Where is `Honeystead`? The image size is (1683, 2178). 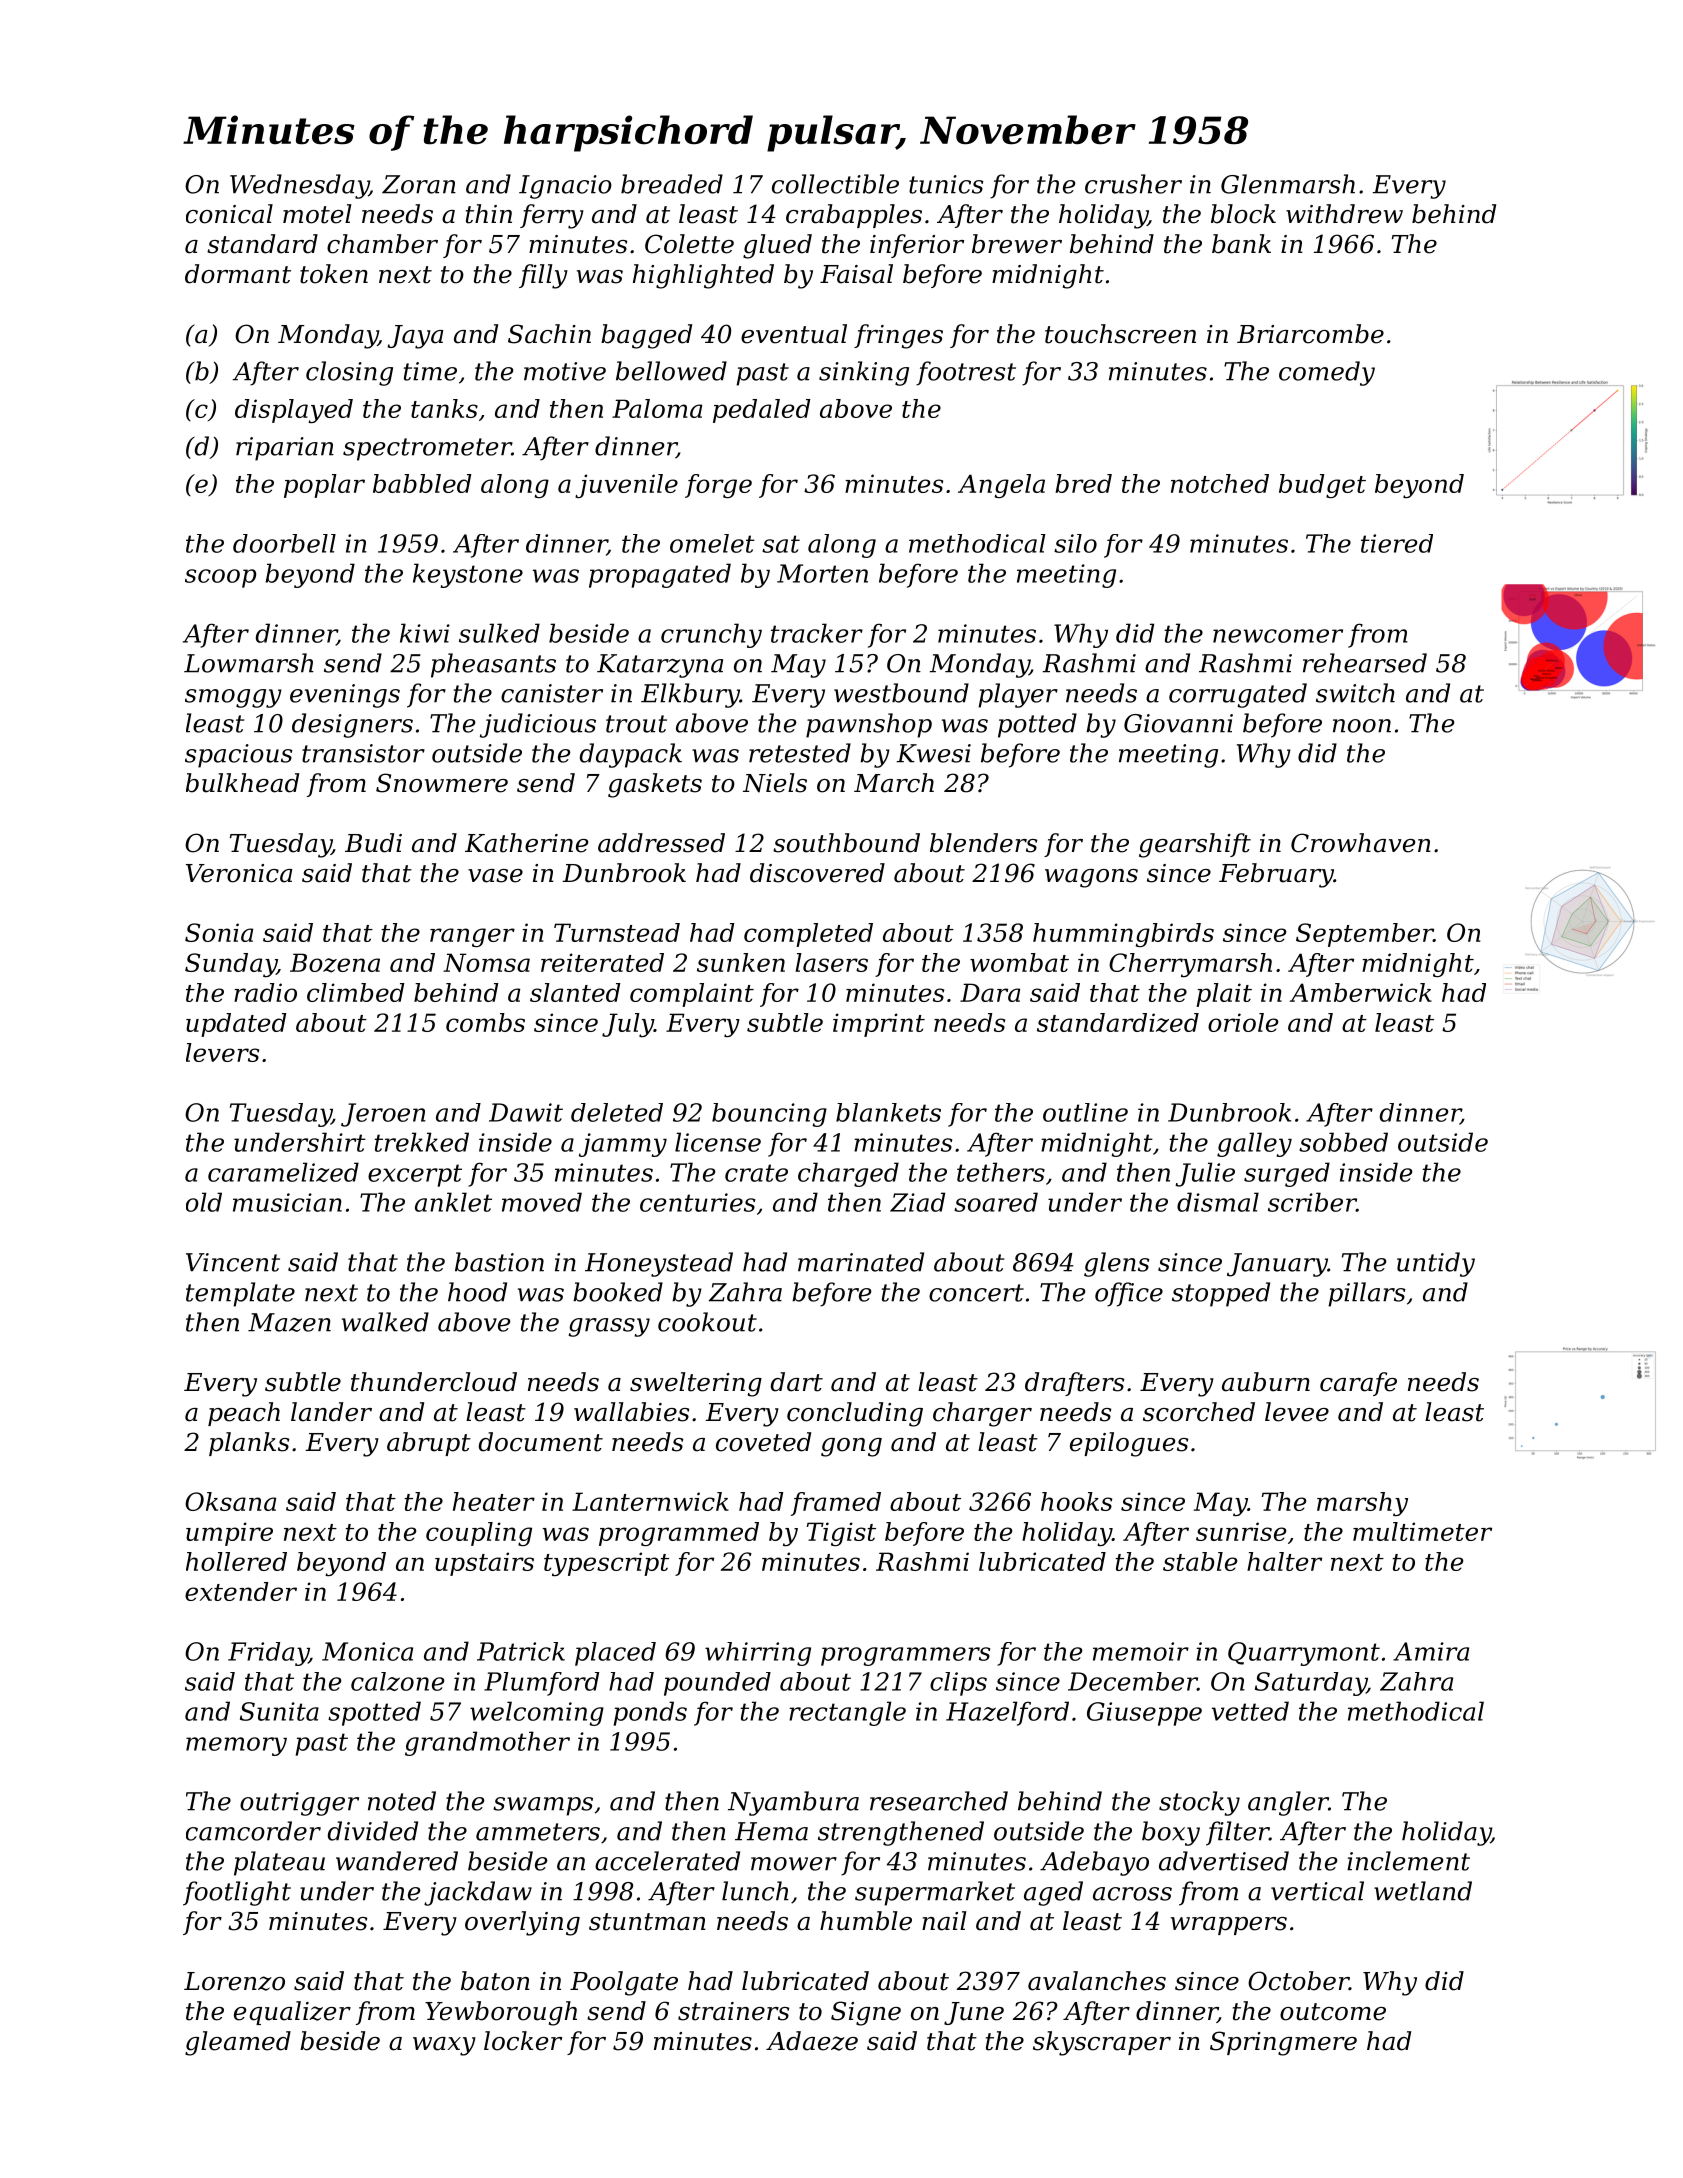
Honeystead is located at coordinates (659, 1264).
